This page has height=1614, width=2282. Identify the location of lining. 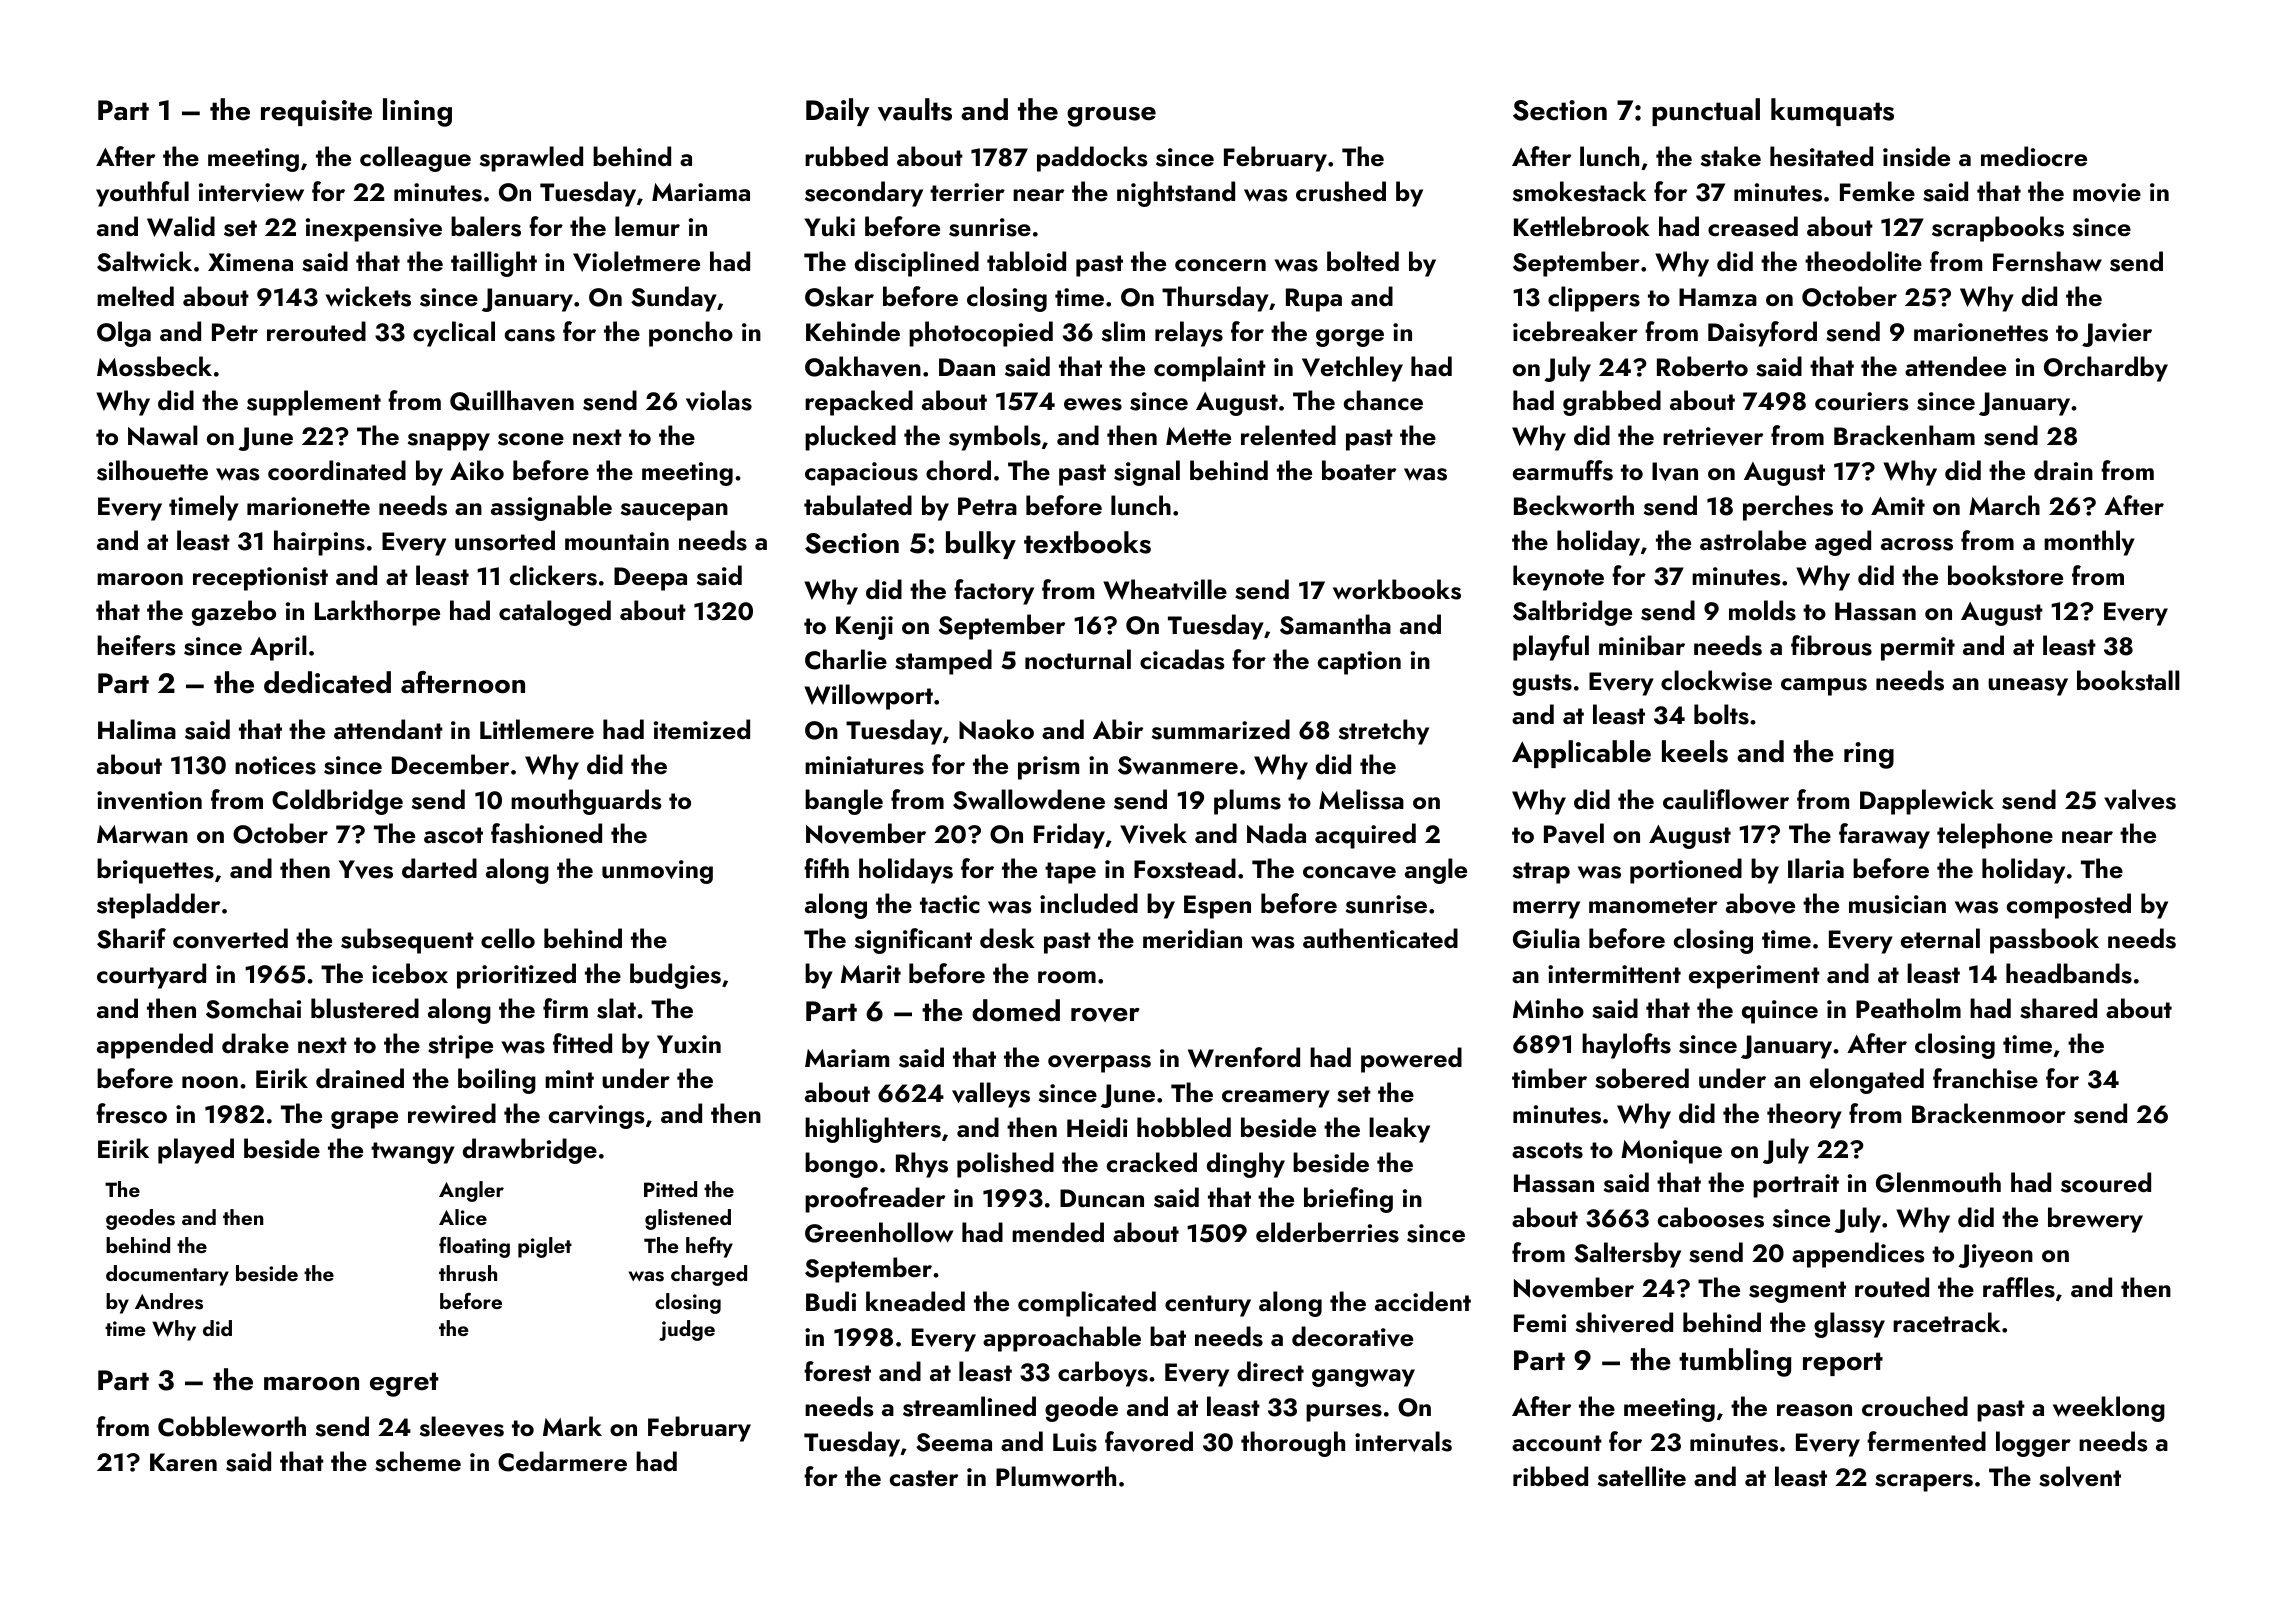
(417, 112).
